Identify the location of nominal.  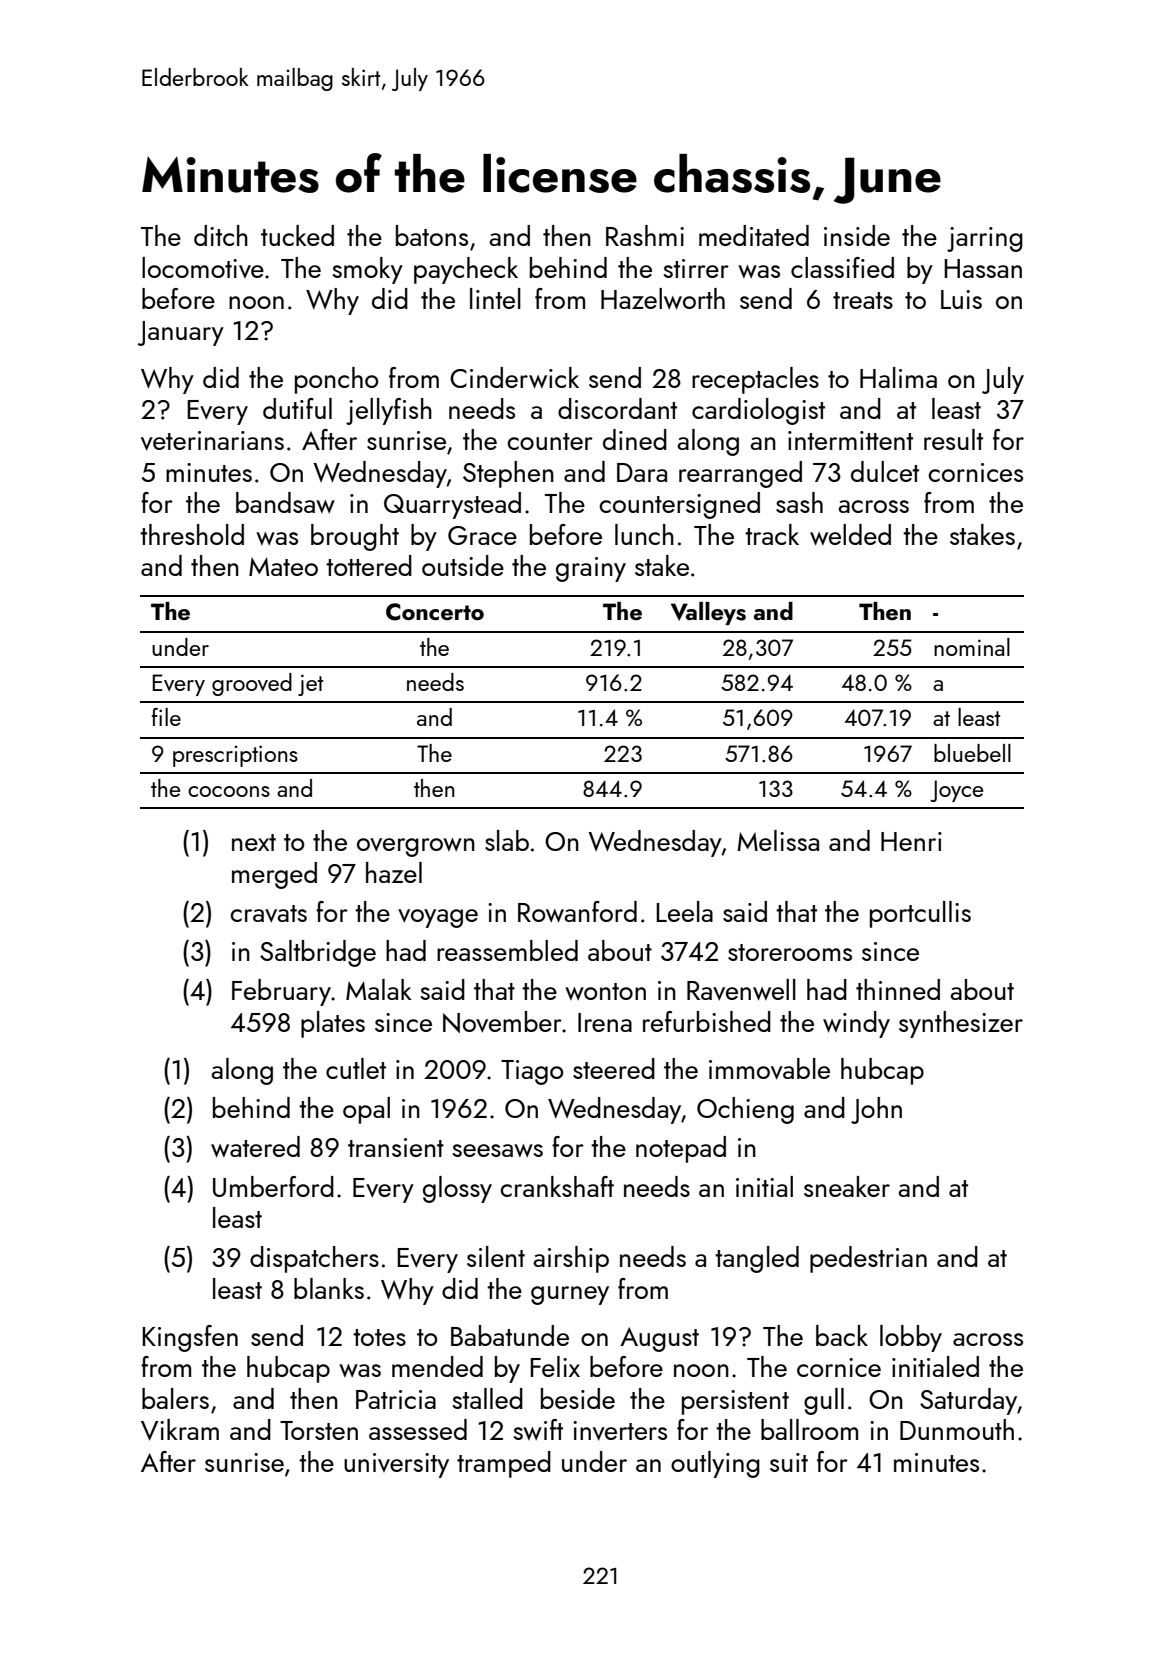
(972, 647).
